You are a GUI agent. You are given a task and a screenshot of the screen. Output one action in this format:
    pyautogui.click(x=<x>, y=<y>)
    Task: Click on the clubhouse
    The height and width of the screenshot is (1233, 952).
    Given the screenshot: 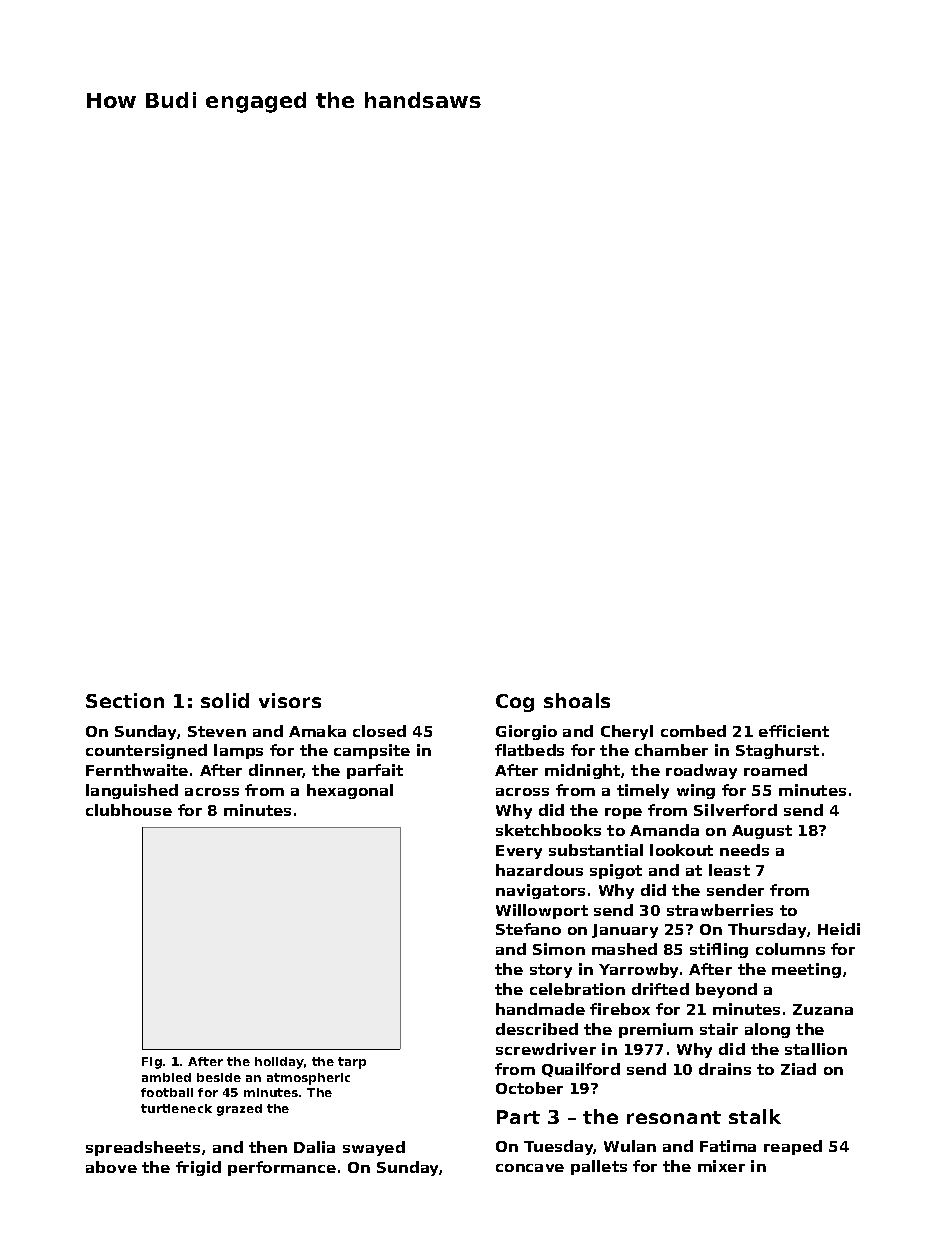 What is the action you would take?
    pyautogui.click(x=129, y=810)
